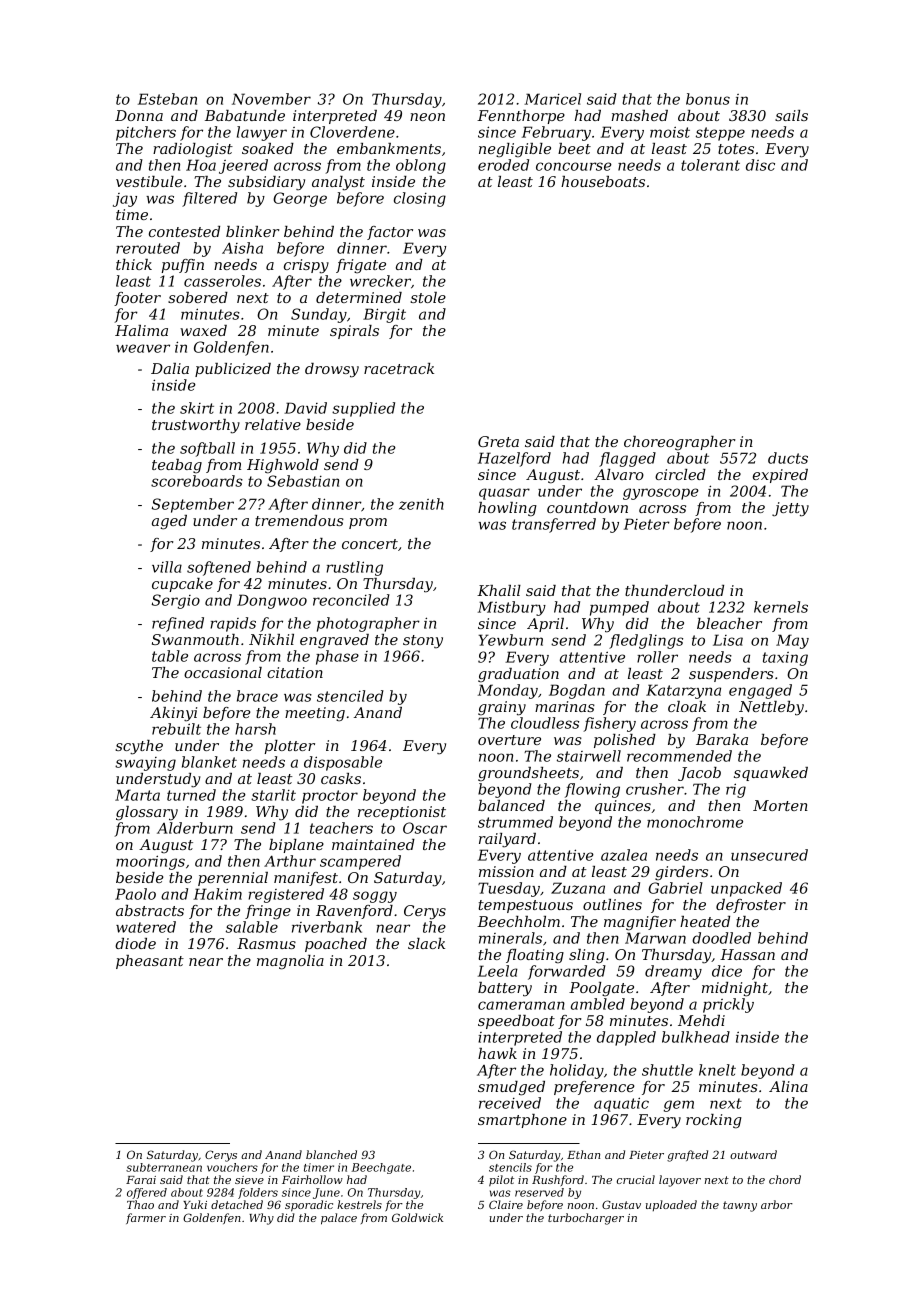 The image size is (924, 1308). Describe the element at coordinates (673, 972) in the screenshot. I see `dreamy` at that location.
